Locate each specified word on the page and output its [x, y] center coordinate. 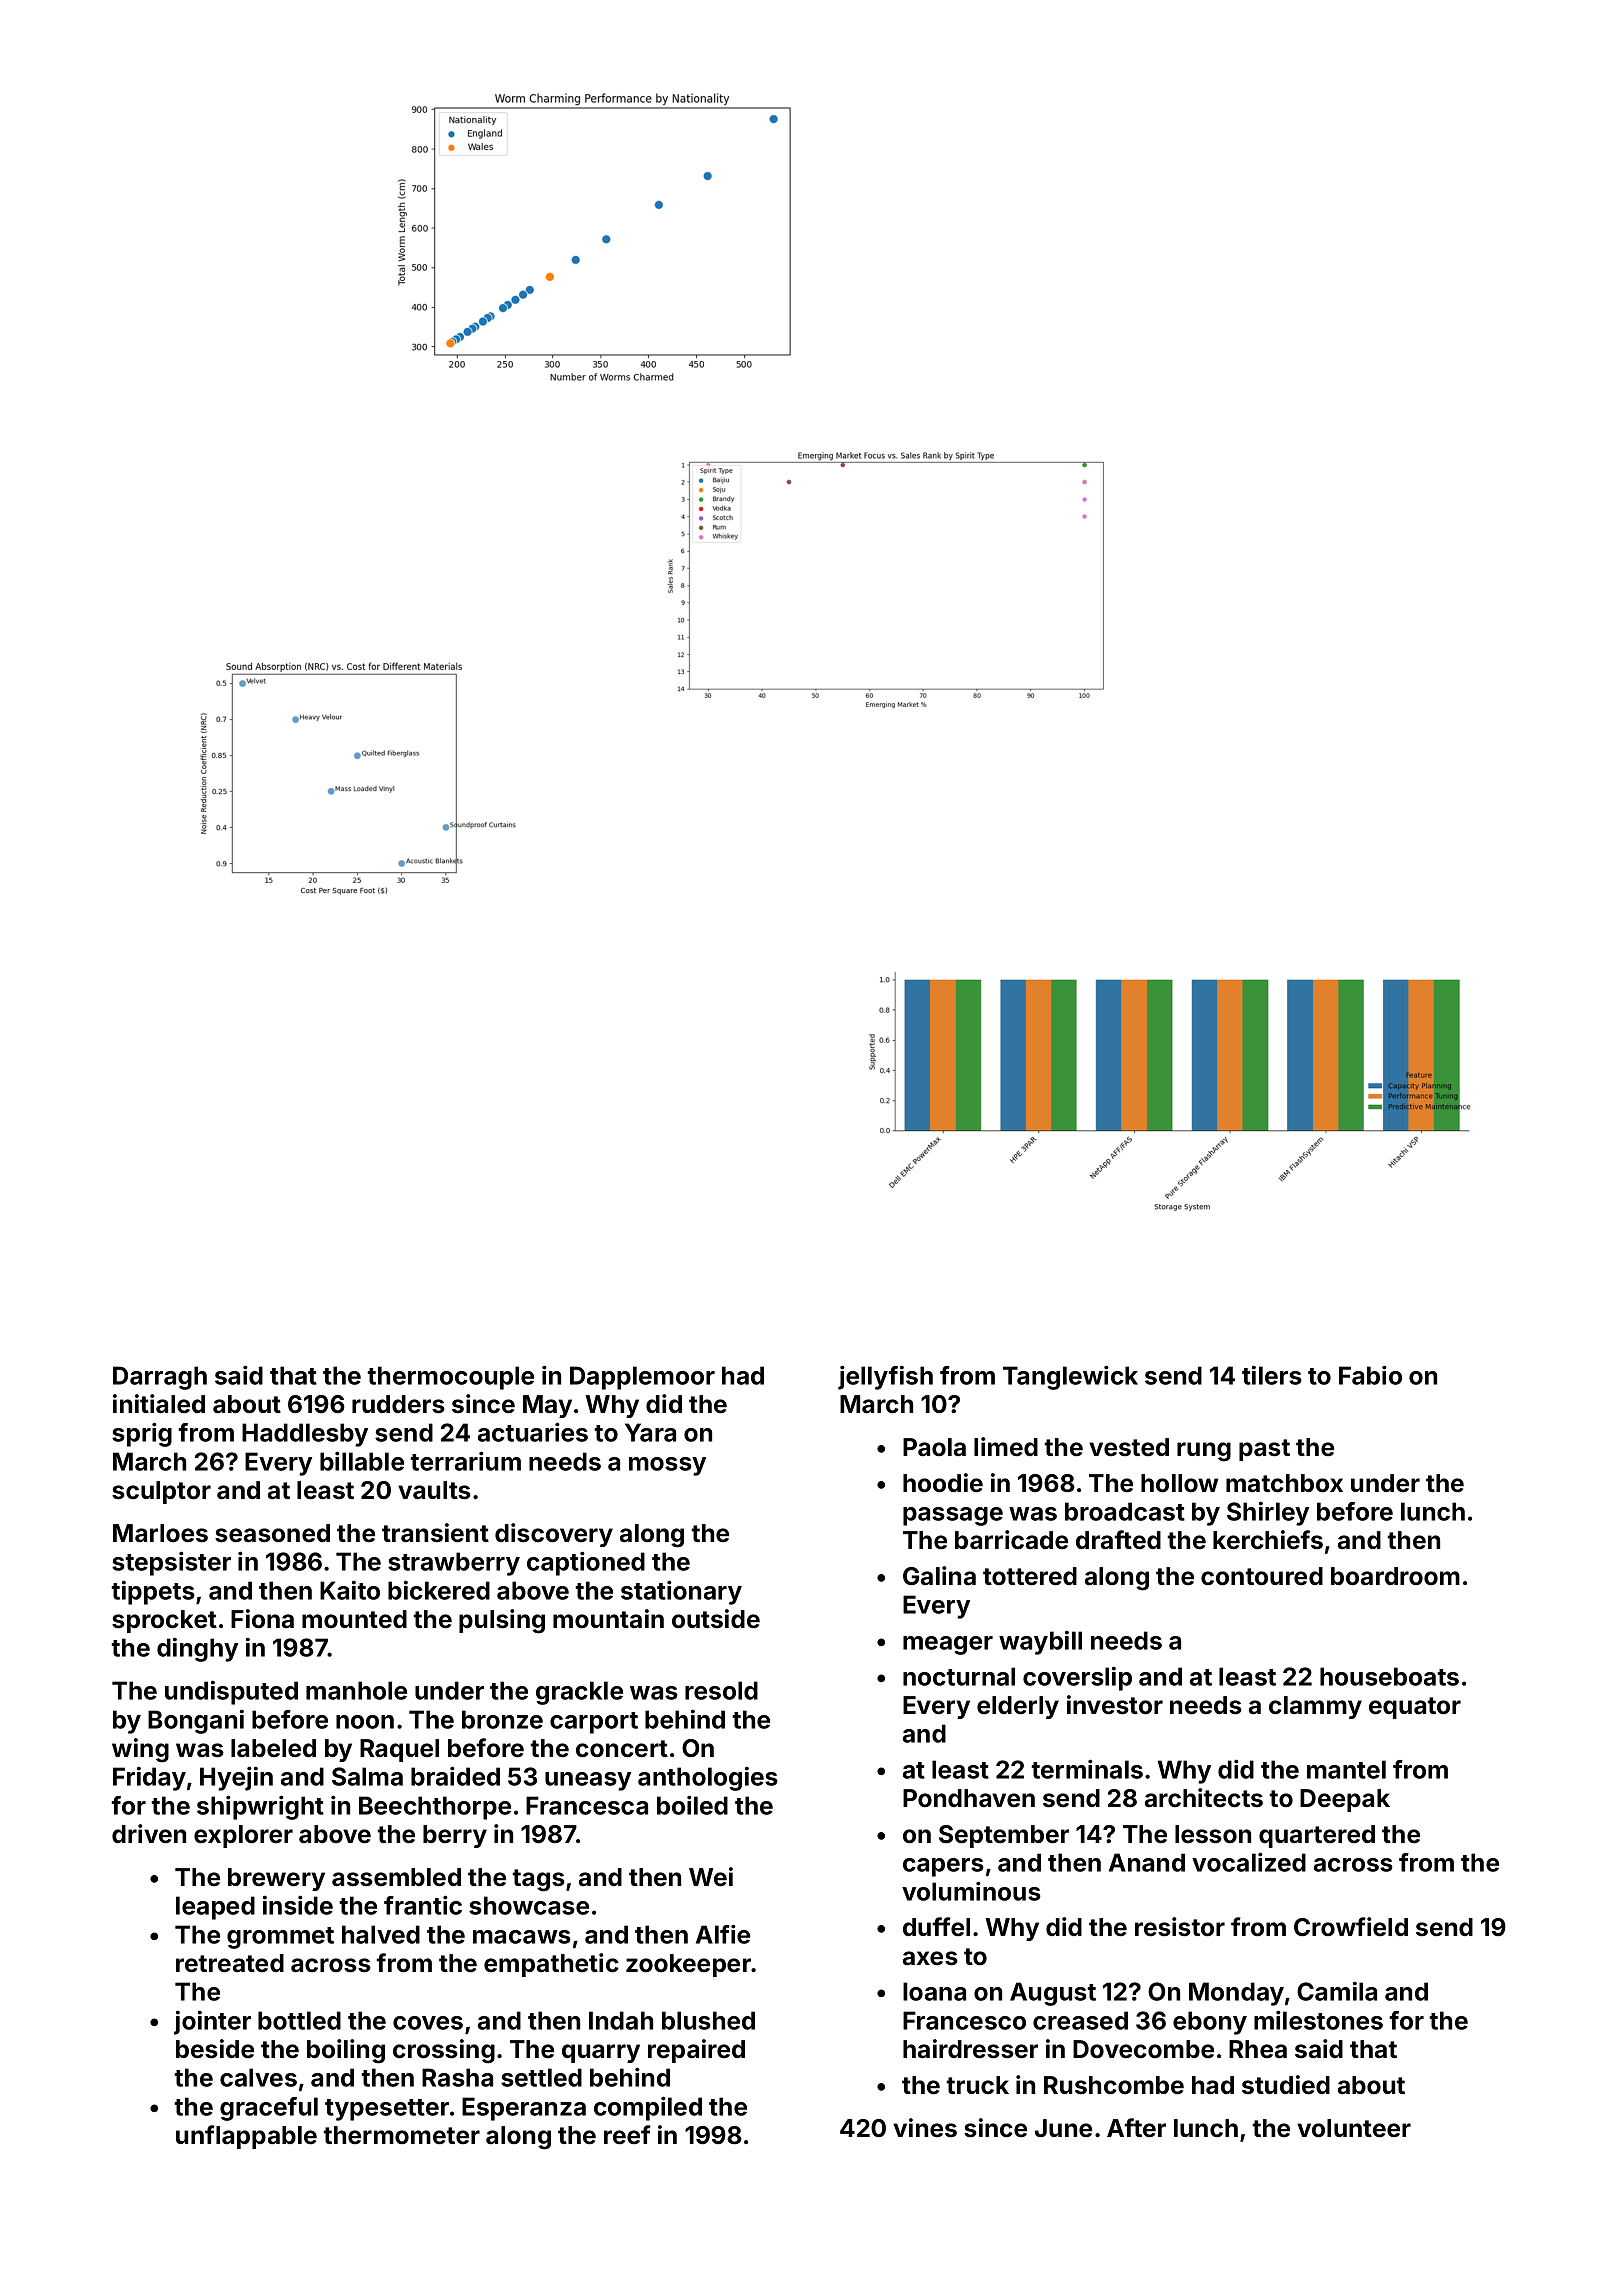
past [1264, 1450]
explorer [243, 1836]
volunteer [1354, 2128]
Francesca [587, 1805]
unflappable [246, 2137]
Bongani [196, 1721]
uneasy [588, 1781]
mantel [1346, 1769]
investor [1115, 1705]
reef [627, 2135]
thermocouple [450, 1378]
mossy [667, 1466]
